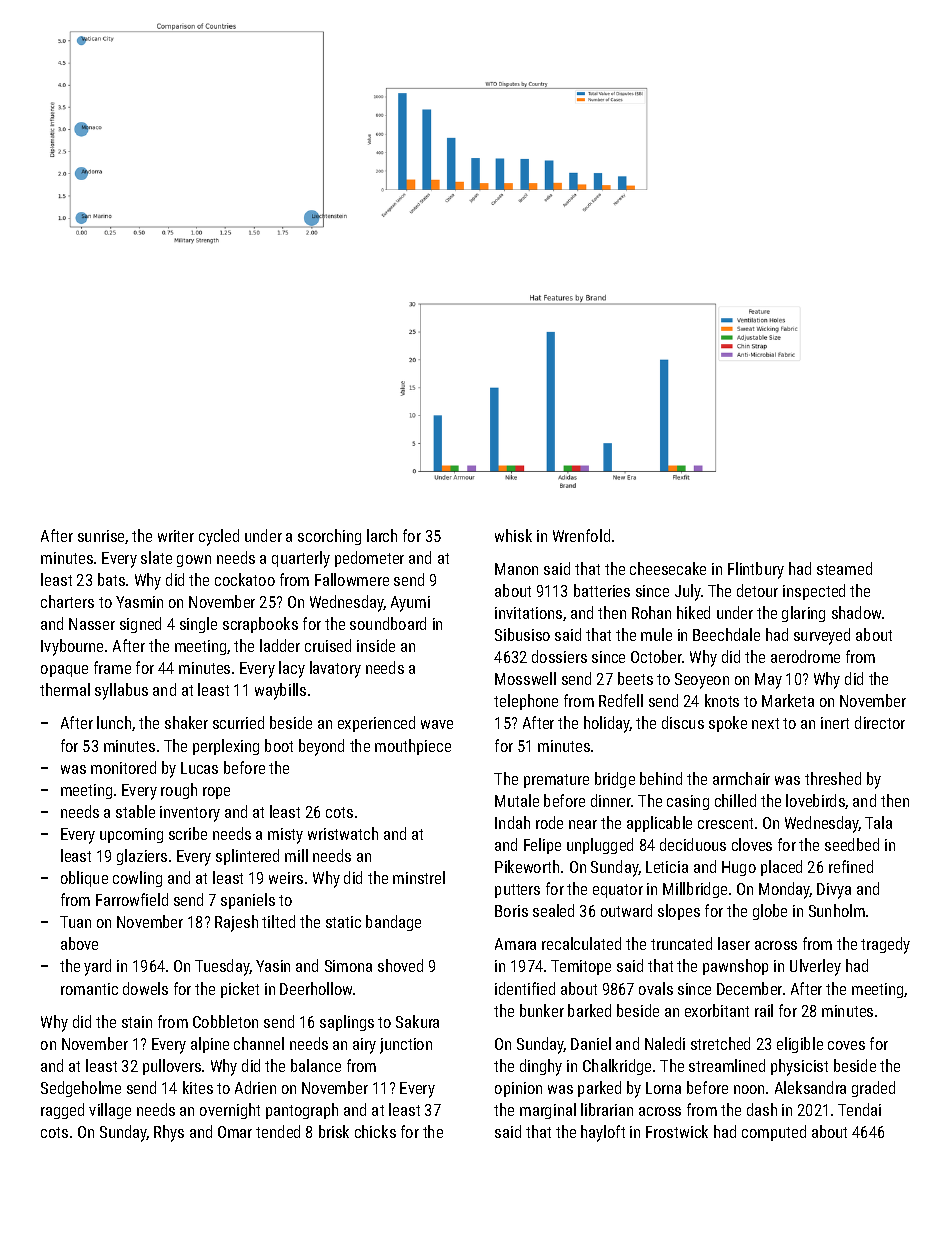  Describe the element at coordinates (169, 1133) in the screenshot. I see `Rhys` at that location.
